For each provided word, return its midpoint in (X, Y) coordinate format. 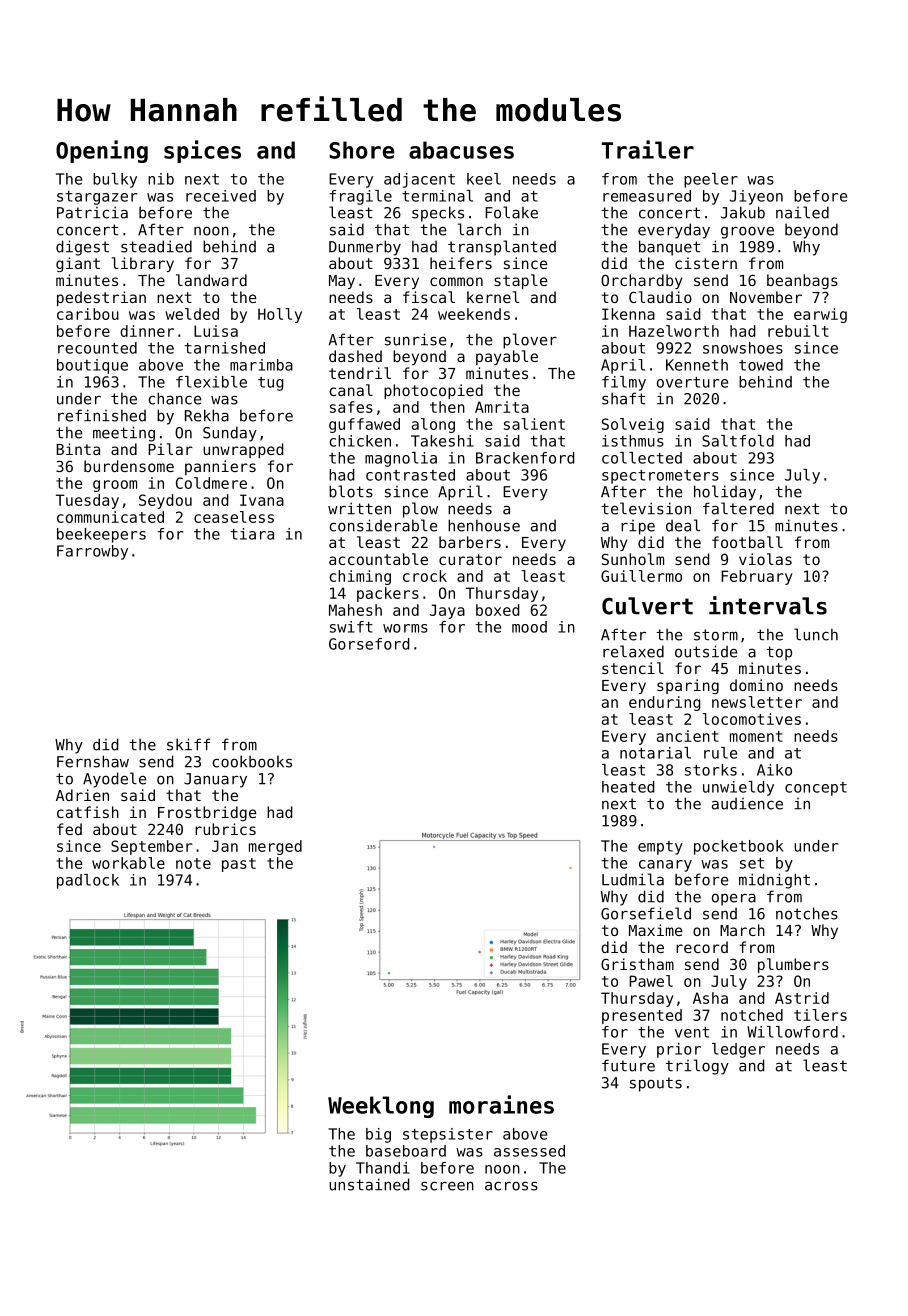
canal (351, 390)
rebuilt (798, 331)
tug (271, 384)
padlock (88, 881)
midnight (774, 881)
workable (128, 863)
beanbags (802, 281)
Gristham (637, 964)
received (221, 196)
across (511, 1186)
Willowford (792, 1032)
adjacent (419, 180)
